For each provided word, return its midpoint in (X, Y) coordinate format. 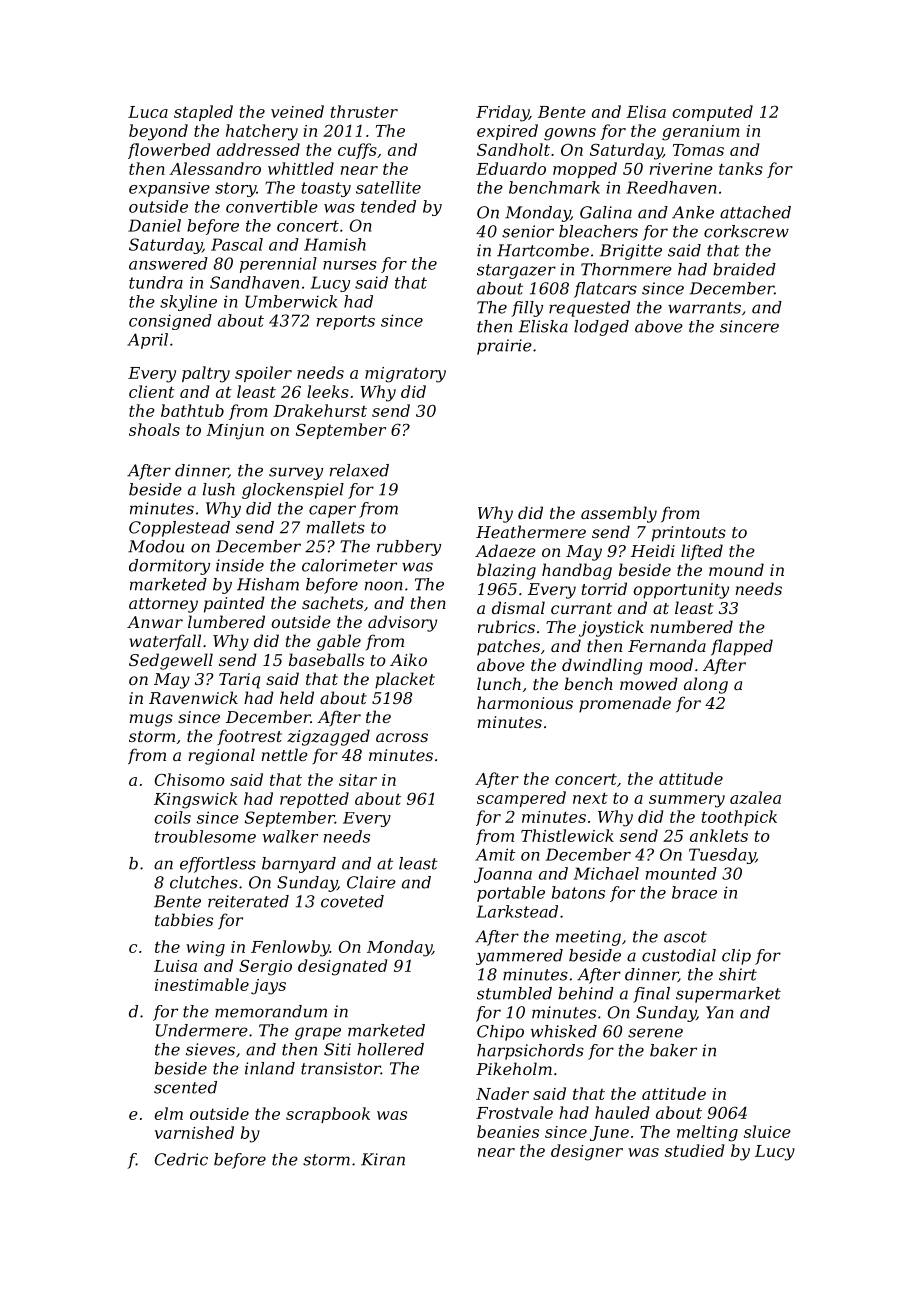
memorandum (271, 1011)
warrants (704, 308)
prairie (504, 347)
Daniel (154, 225)
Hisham (268, 584)
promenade (625, 704)
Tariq (239, 681)
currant (581, 608)
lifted (702, 552)
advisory (402, 623)
